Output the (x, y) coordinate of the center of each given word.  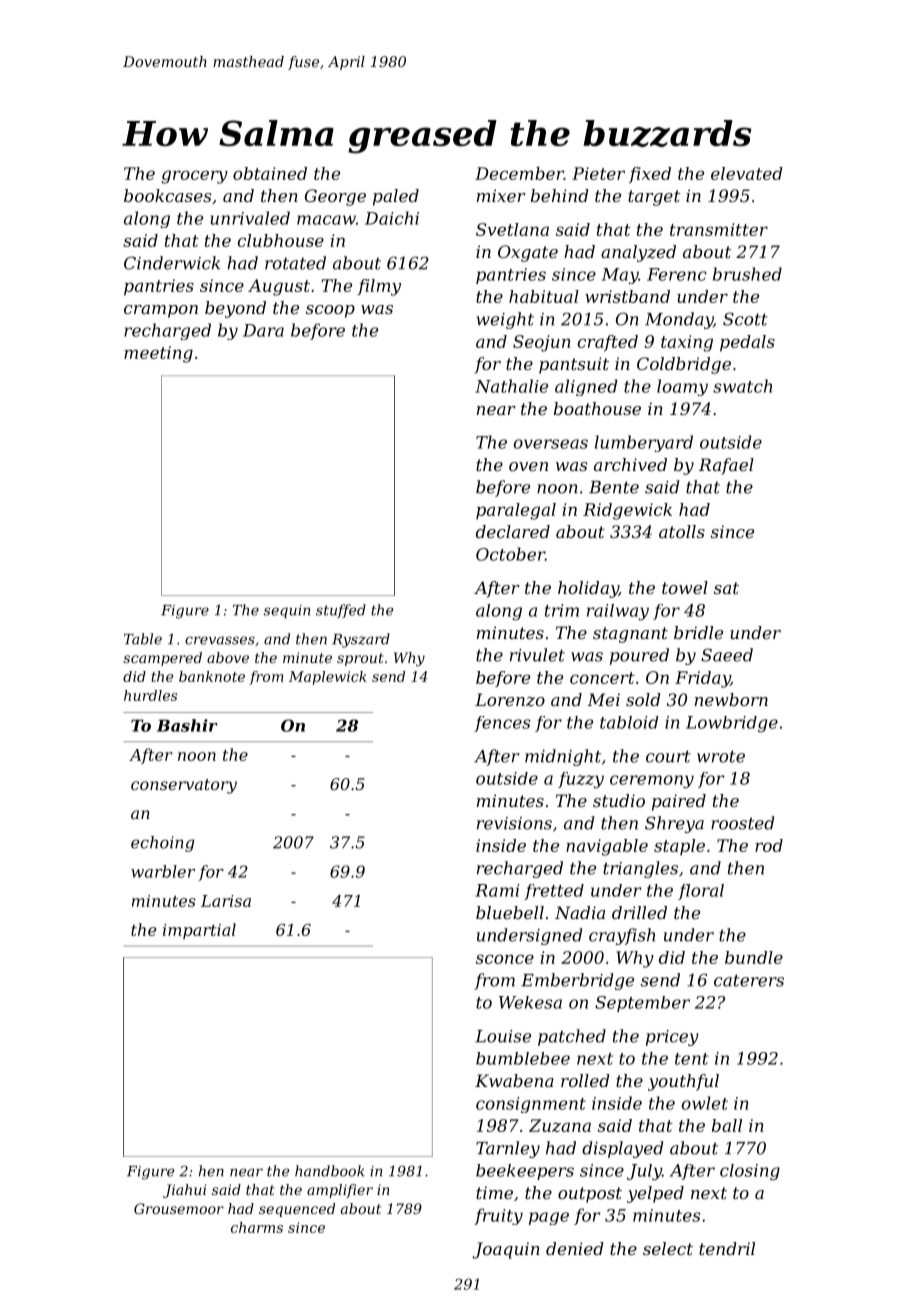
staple (679, 847)
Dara (263, 330)
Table (143, 639)
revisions (514, 823)
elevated (747, 173)
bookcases (167, 195)
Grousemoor (179, 1208)
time (494, 1192)
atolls (682, 531)
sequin (287, 611)
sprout (360, 659)
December (519, 173)
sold (643, 699)
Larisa (226, 901)
